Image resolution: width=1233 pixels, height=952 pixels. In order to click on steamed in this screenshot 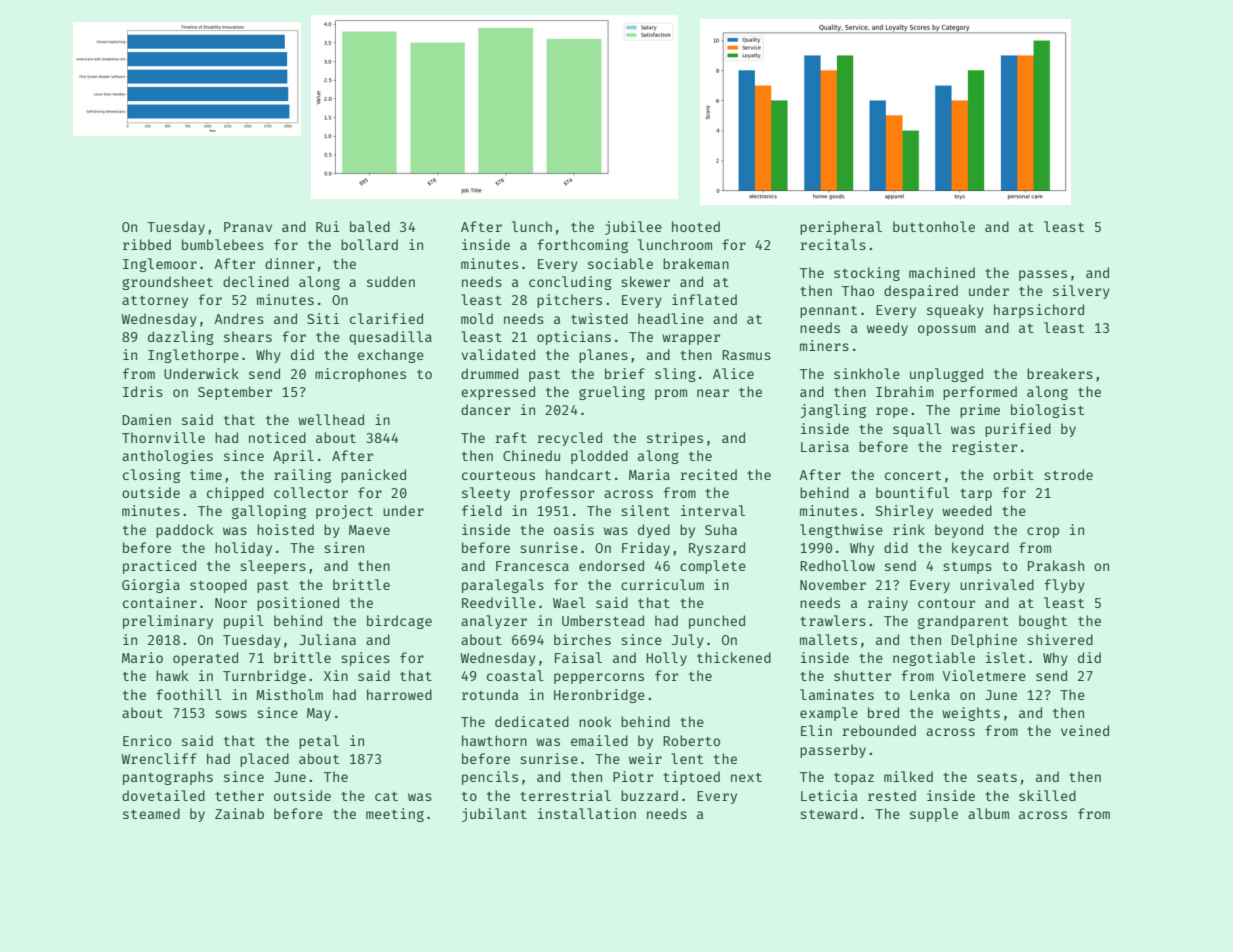, I will do `click(151, 813)`.
